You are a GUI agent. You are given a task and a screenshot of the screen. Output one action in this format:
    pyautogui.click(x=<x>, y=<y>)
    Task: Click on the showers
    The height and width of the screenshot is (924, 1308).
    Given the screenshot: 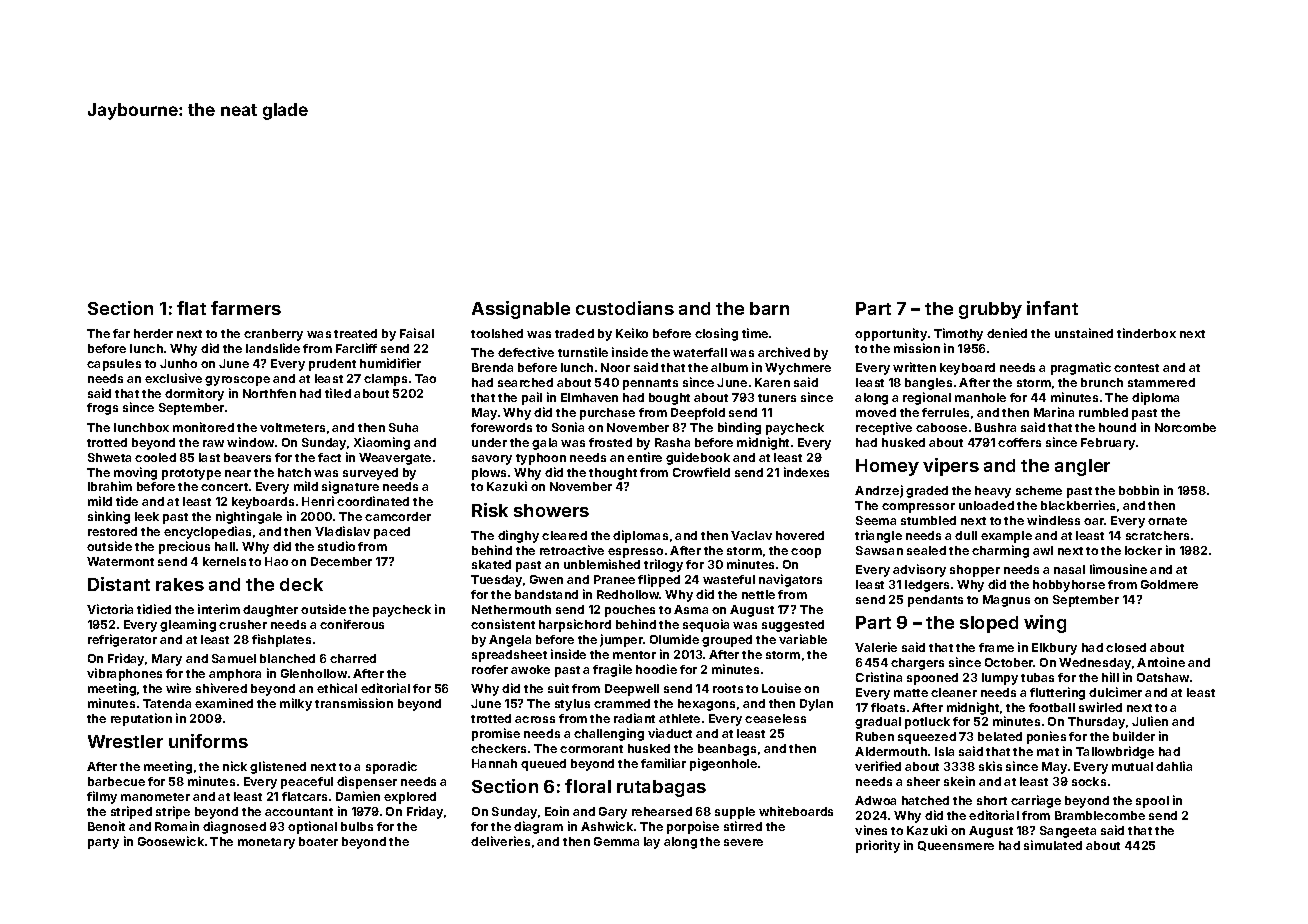 What is the action you would take?
    pyautogui.click(x=551, y=510)
